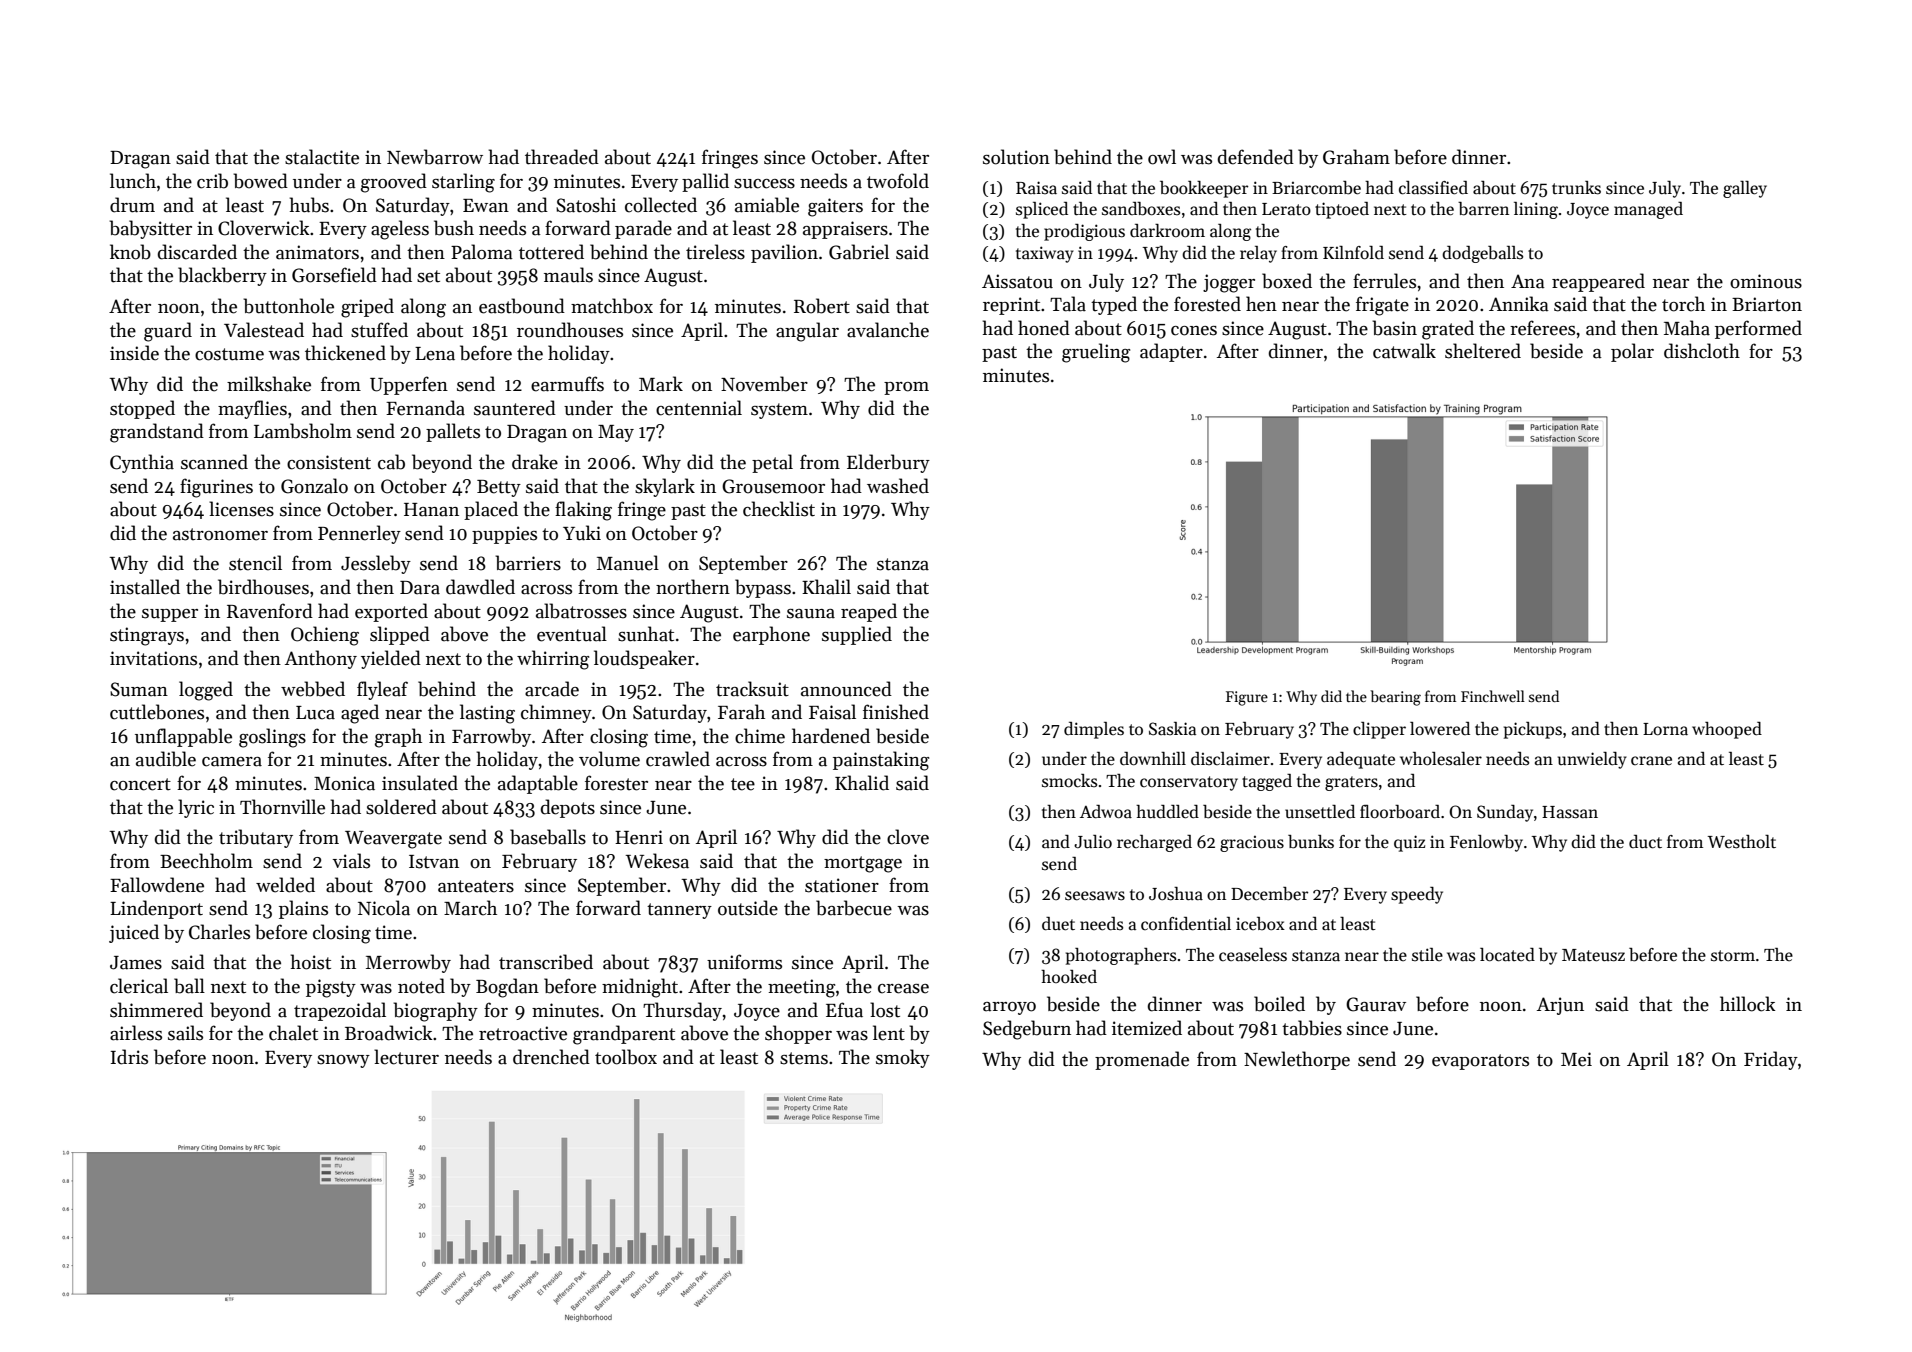 The height and width of the screenshot is (1352, 1912). What do you see at coordinates (1493, 696) in the screenshot?
I see `Finchwell` at bounding box center [1493, 696].
